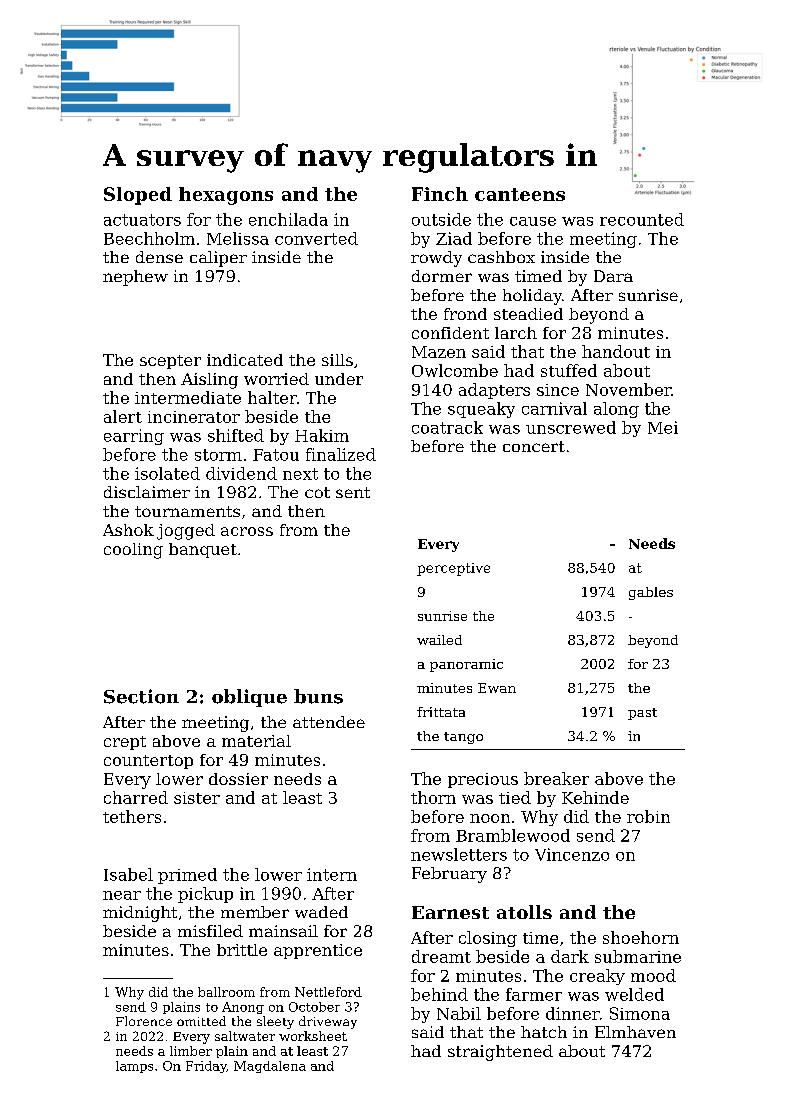 The height and width of the document is (1118, 788). What do you see at coordinates (186, 532) in the document?
I see `jogged` at bounding box center [186, 532].
